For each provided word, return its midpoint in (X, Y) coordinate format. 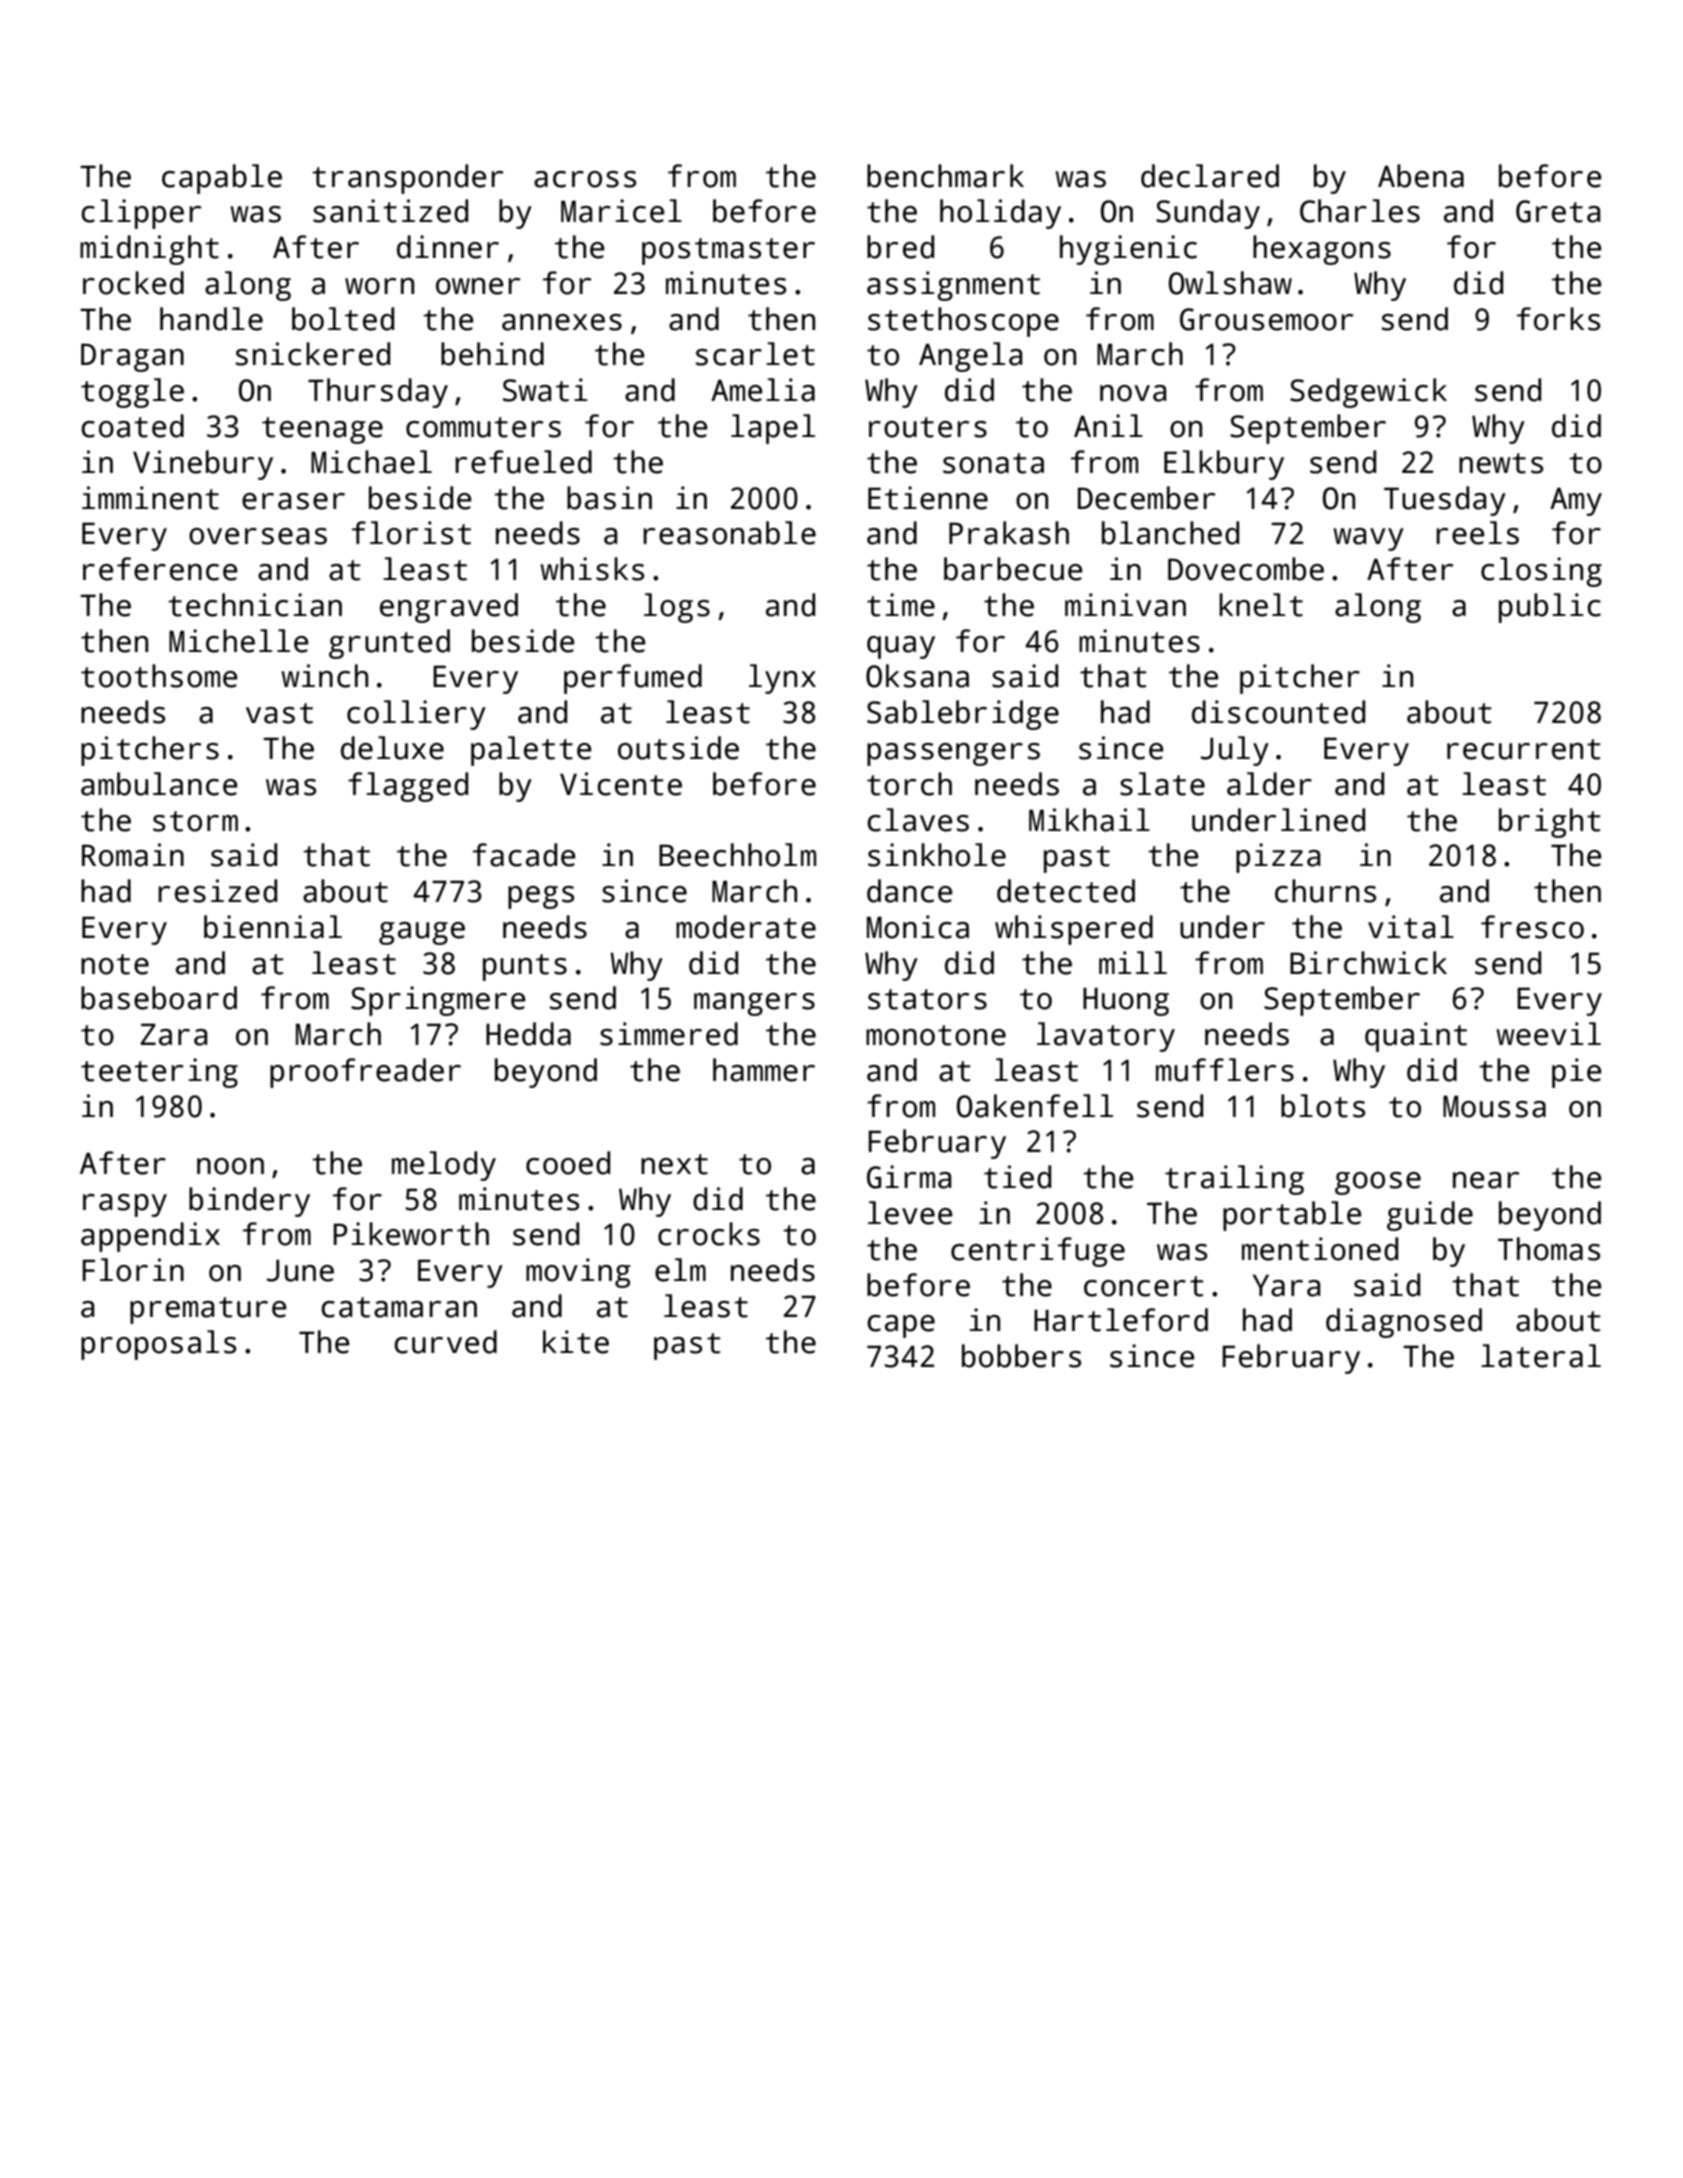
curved (445, 1342)
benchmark (945, 176)
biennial (273, 927)
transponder (407, 179)
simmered (669, 1034)
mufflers (1225, 1070)
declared (1210, 176)
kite (576, 1342)
